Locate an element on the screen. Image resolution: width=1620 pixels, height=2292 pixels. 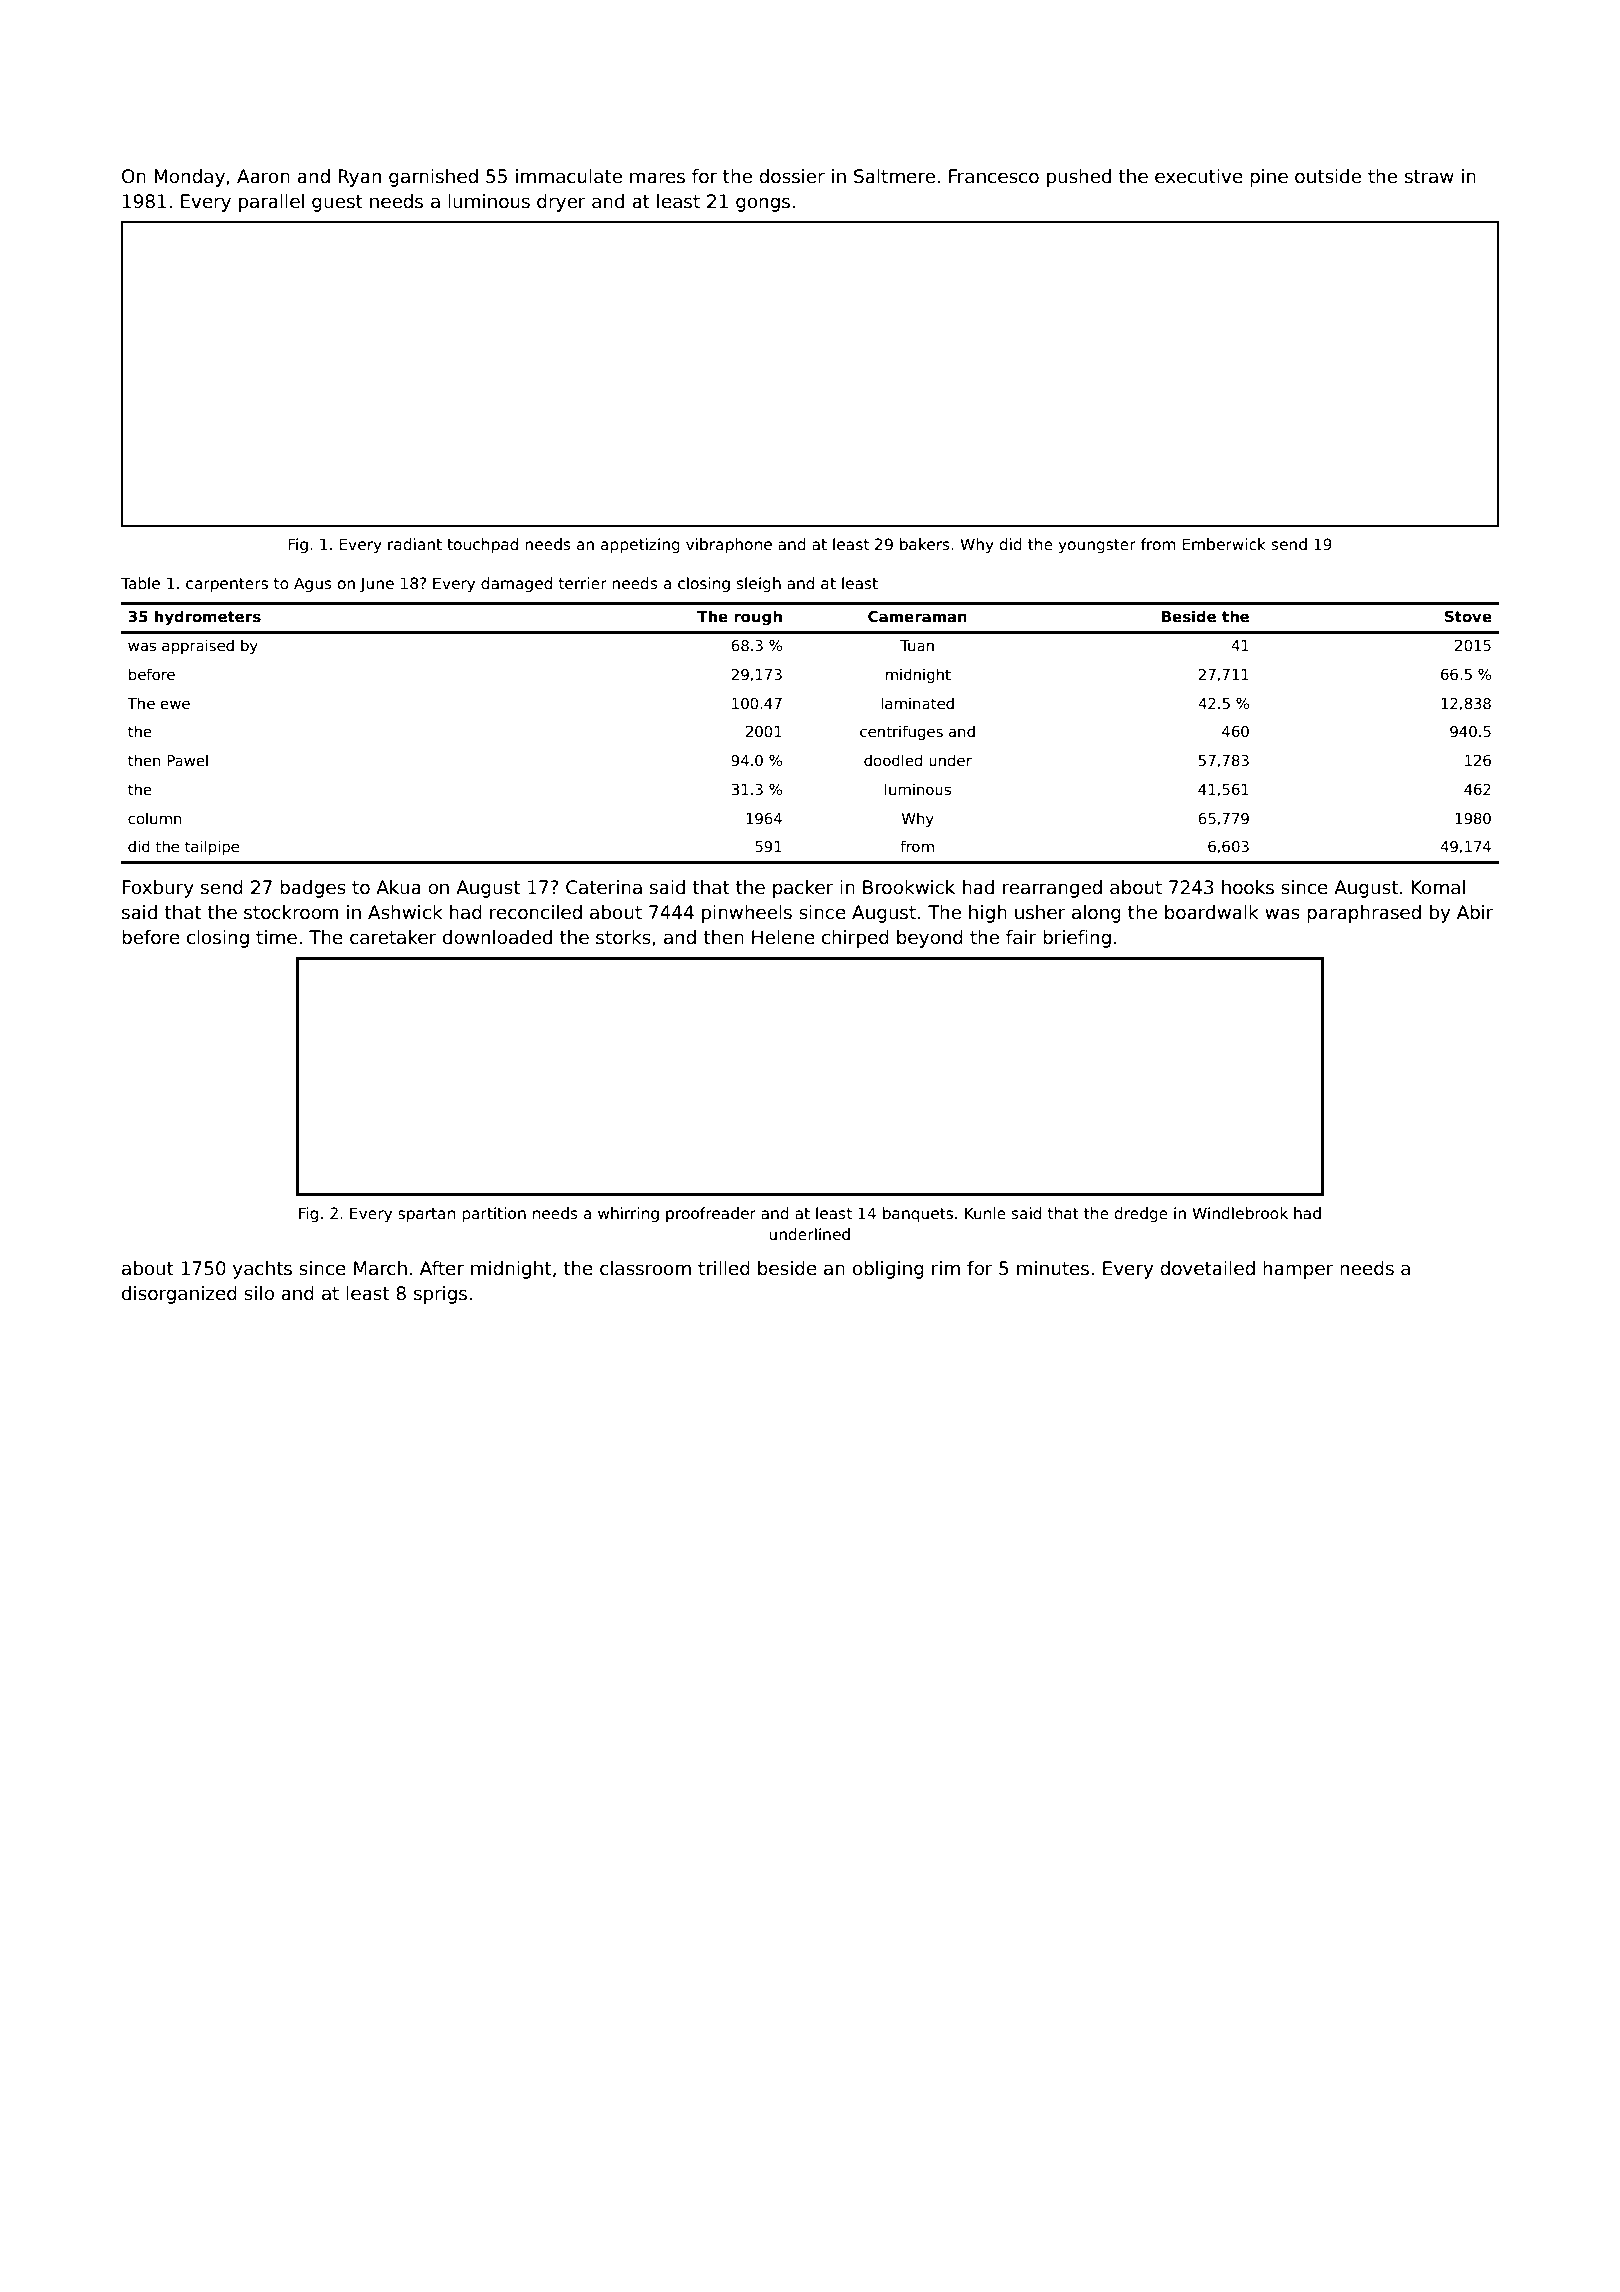
Monday is located at coordinates (189, 178).
